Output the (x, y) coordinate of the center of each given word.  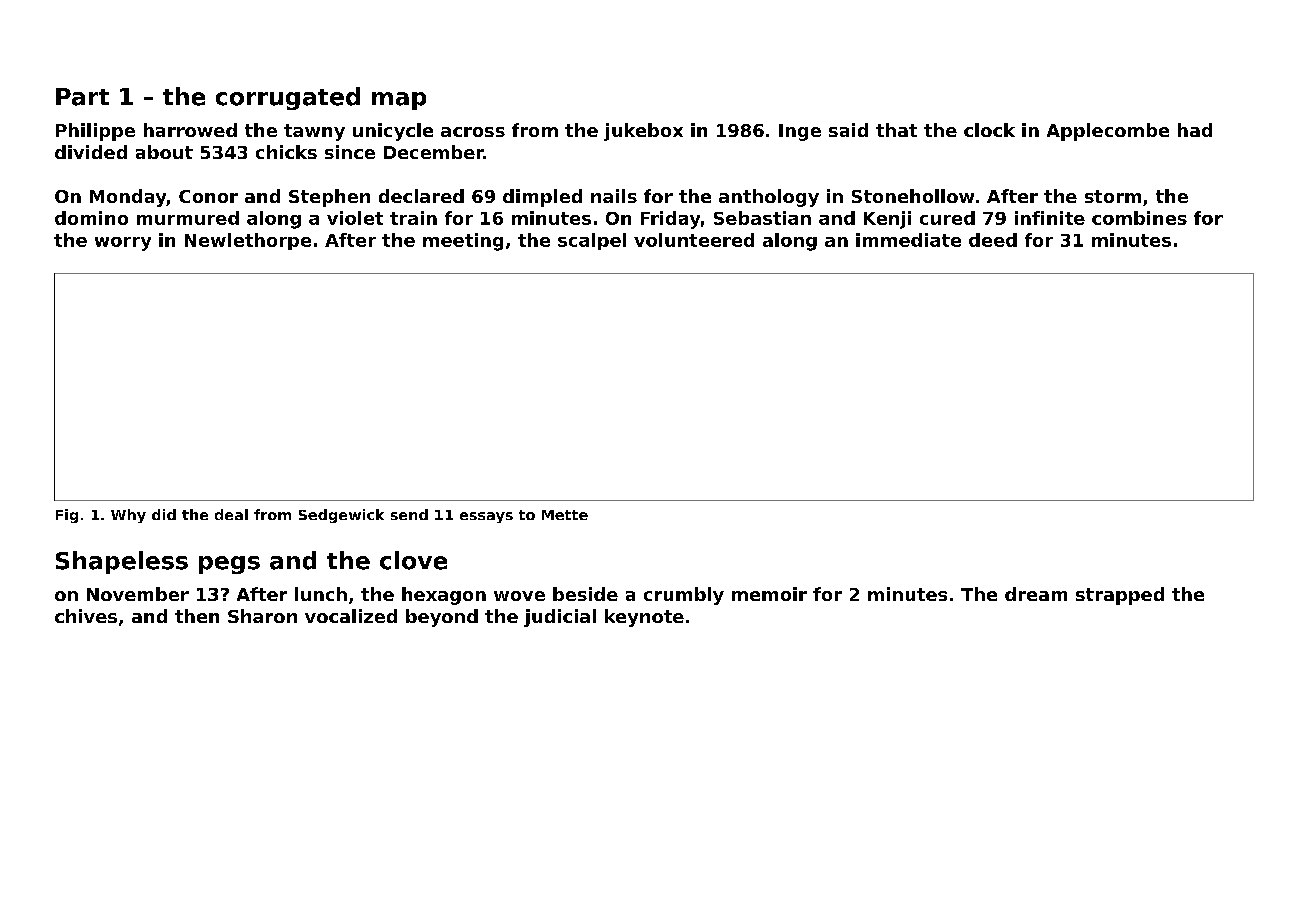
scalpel (592, 241)
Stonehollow (913, 196)
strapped (1120, 596)
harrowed (190, 130)
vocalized (351, 616)
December (434, 152)
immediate (908, 240)
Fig (67, 516)
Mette (565, 515)
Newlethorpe (248, 241)
